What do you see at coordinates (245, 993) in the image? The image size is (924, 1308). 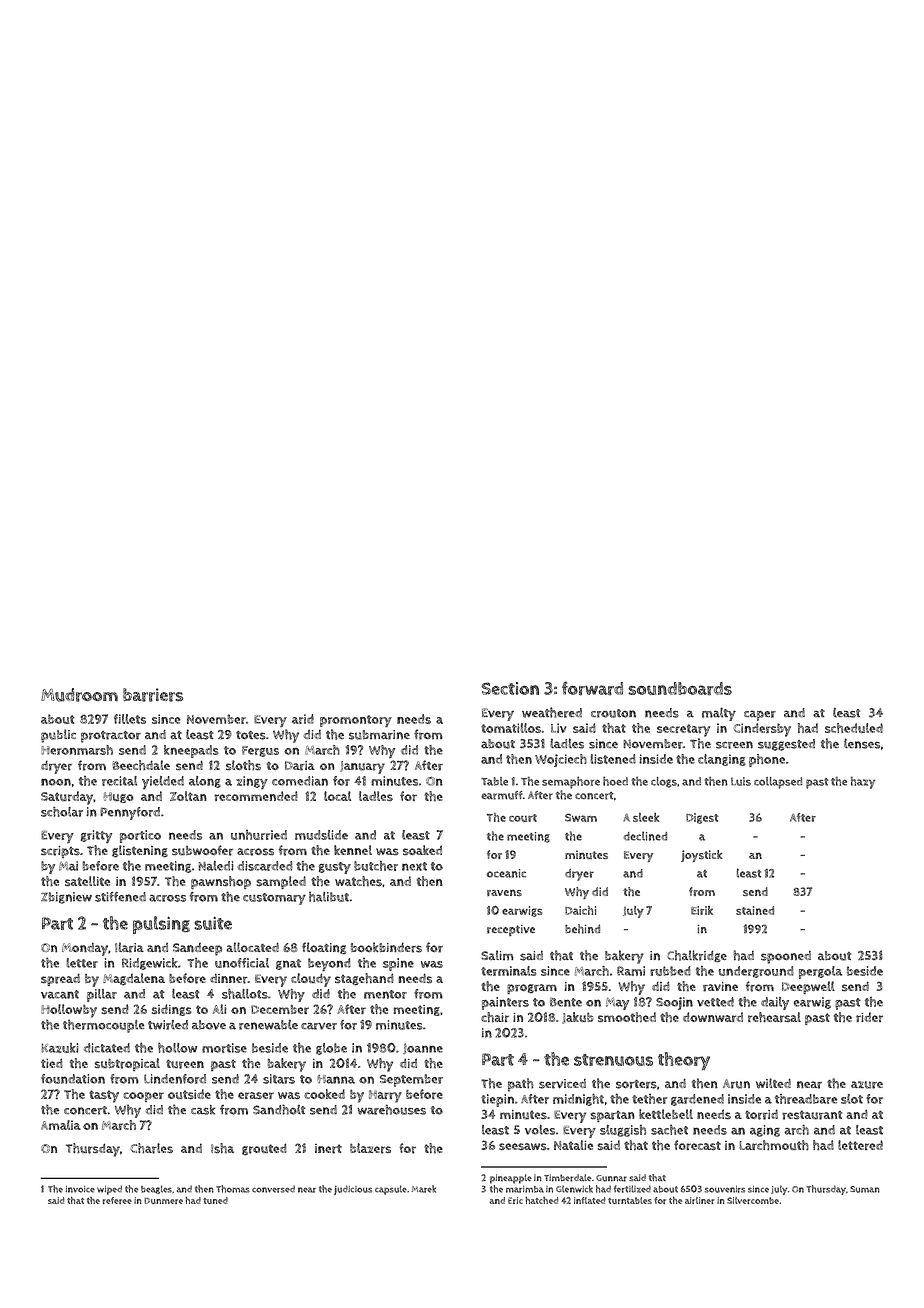 I see `shallots` at bounding box center [245, 993].
